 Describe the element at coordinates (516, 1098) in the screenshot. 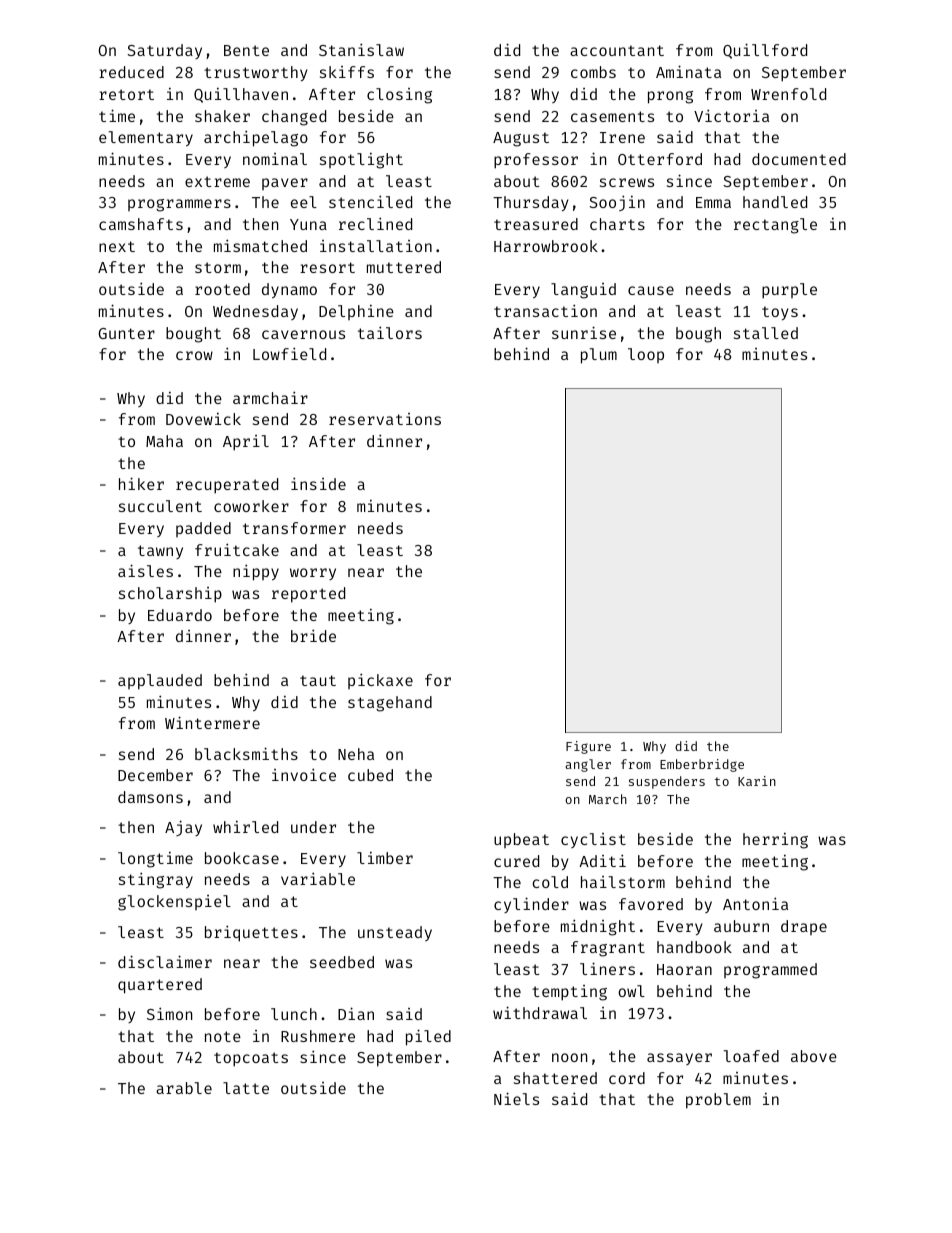

I see `Niels` at that location.
